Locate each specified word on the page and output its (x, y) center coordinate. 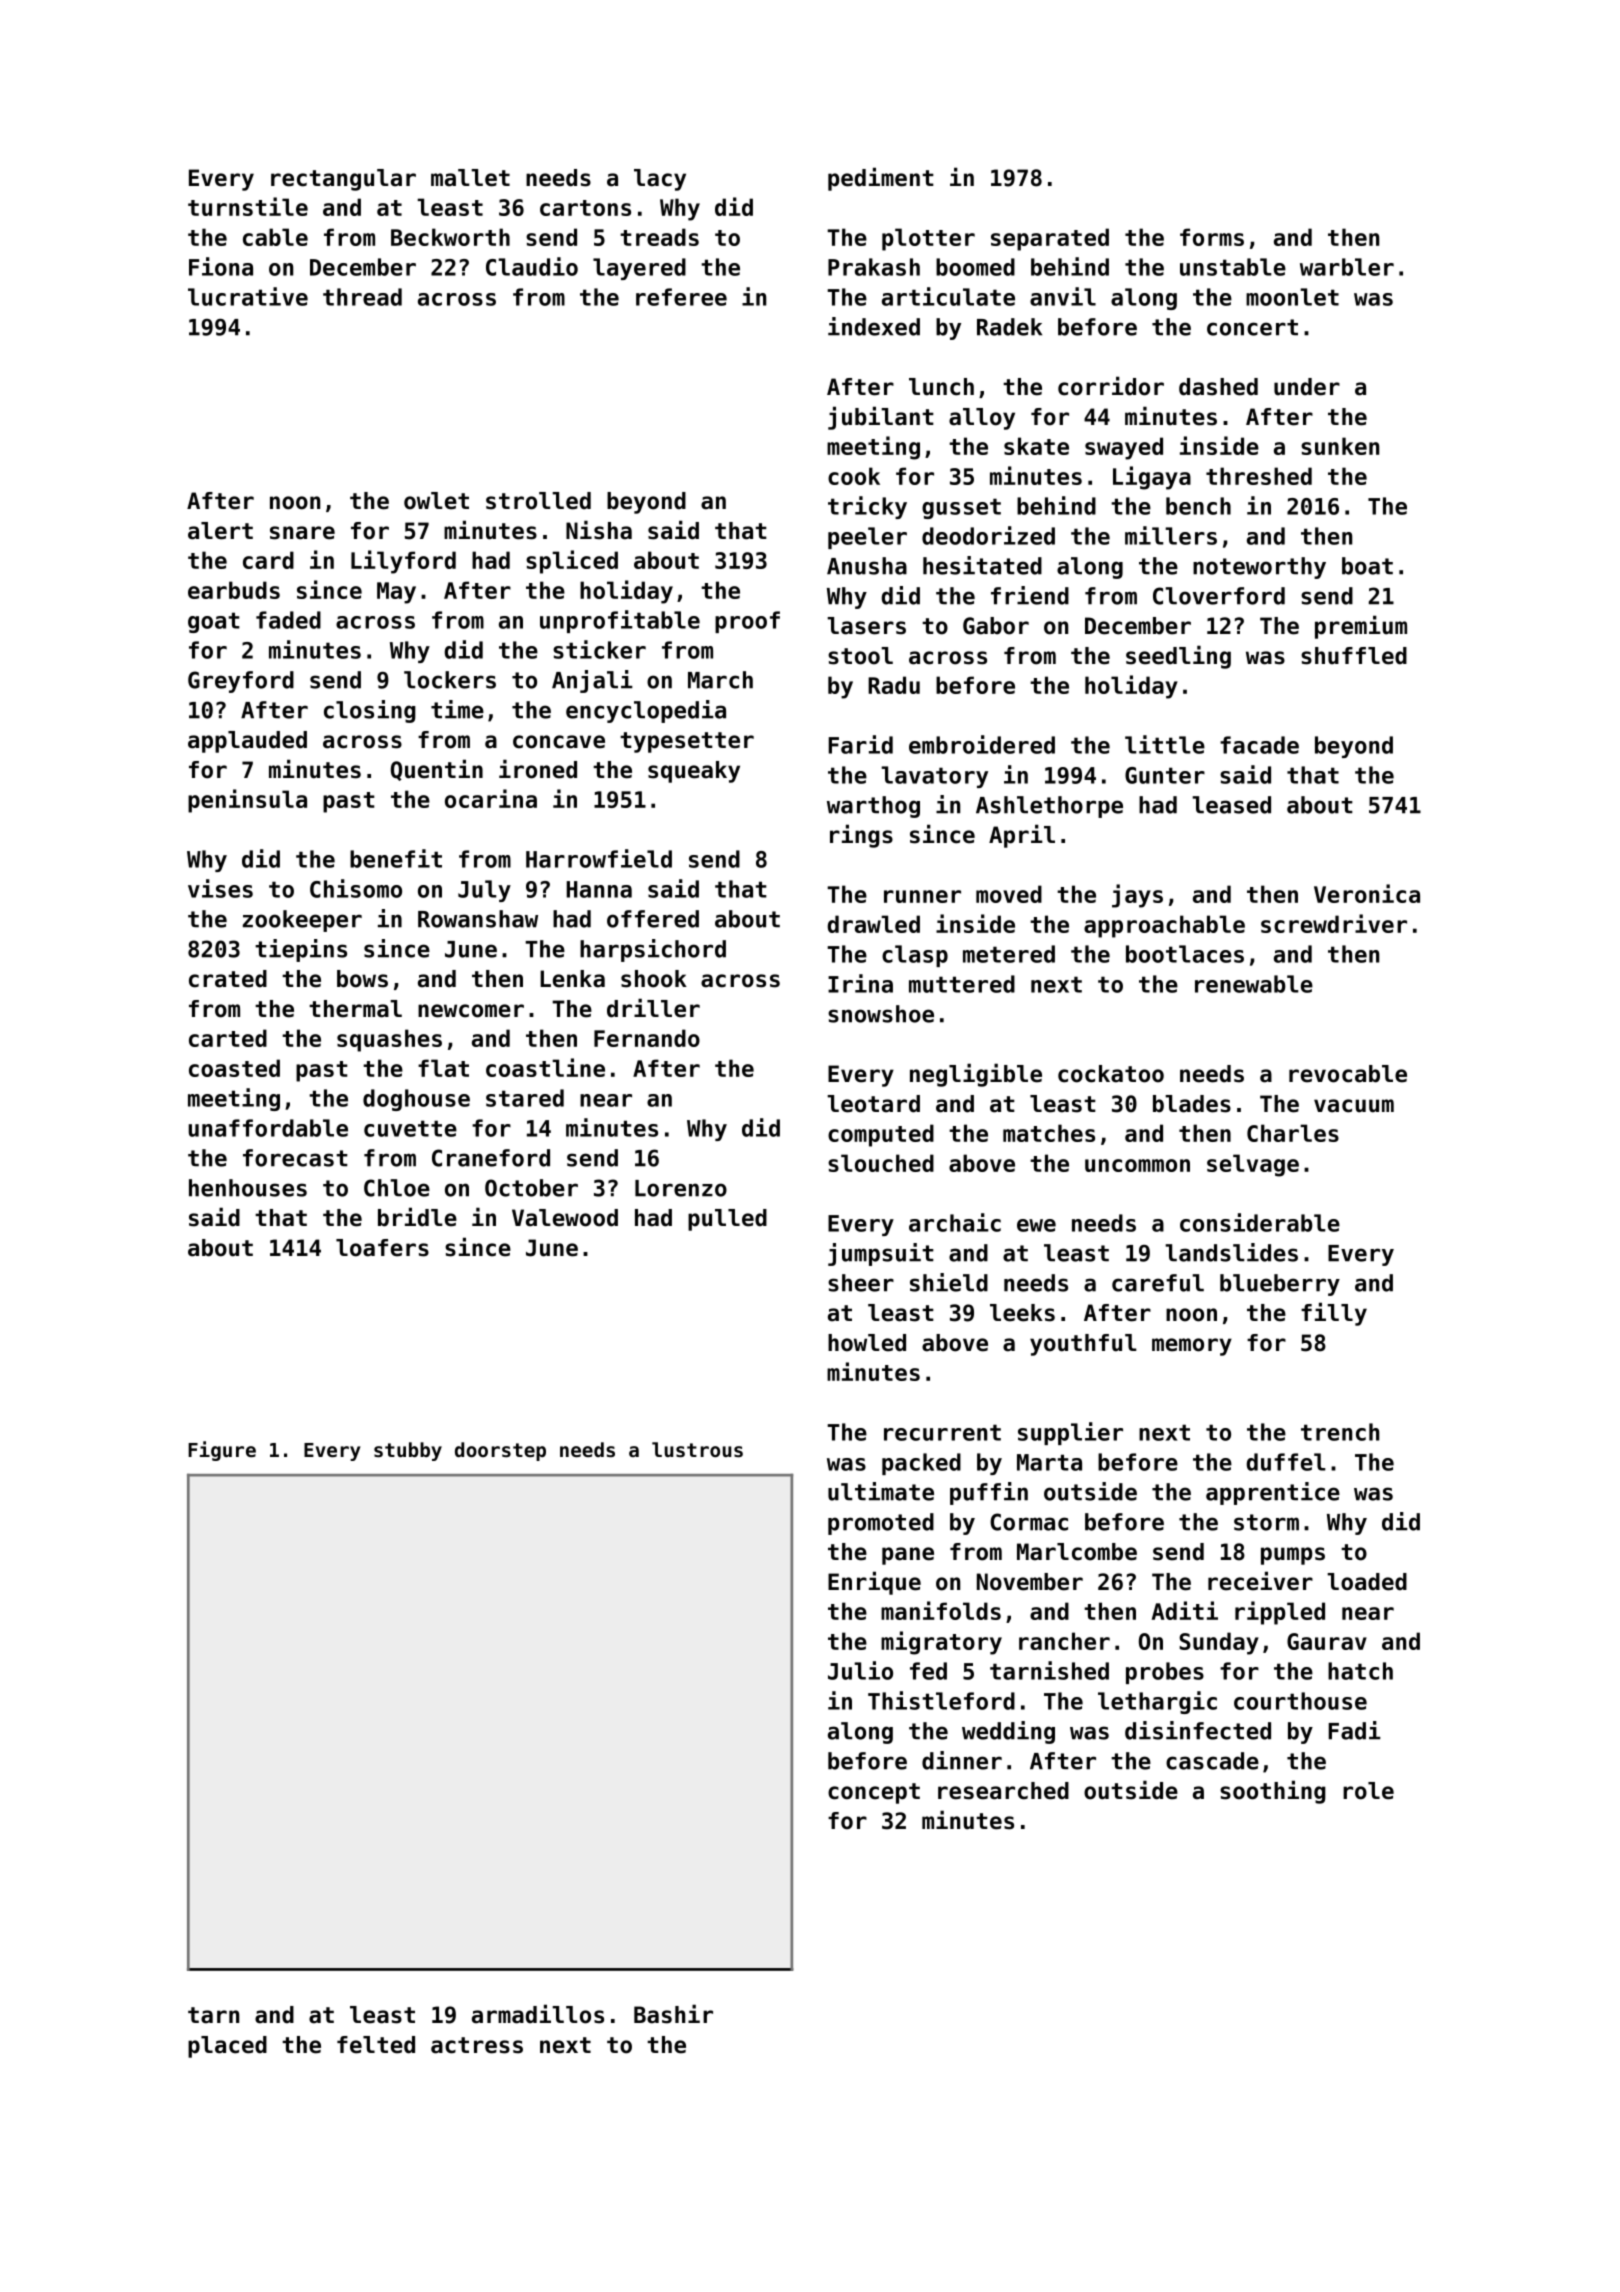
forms (1212, 237)
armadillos (538, 2014)
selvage (1253, 1165)
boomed (975, 267)
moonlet (1292, 297)
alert (220, 531)
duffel (1286, 1462)
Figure (222, 1451)
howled (867, 1343)
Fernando (647, 1038)
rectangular (343, 180)
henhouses (248, 1188)
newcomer (471, 1011)
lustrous (697, 1449)
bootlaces (1185, 954)
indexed (874, 326)
